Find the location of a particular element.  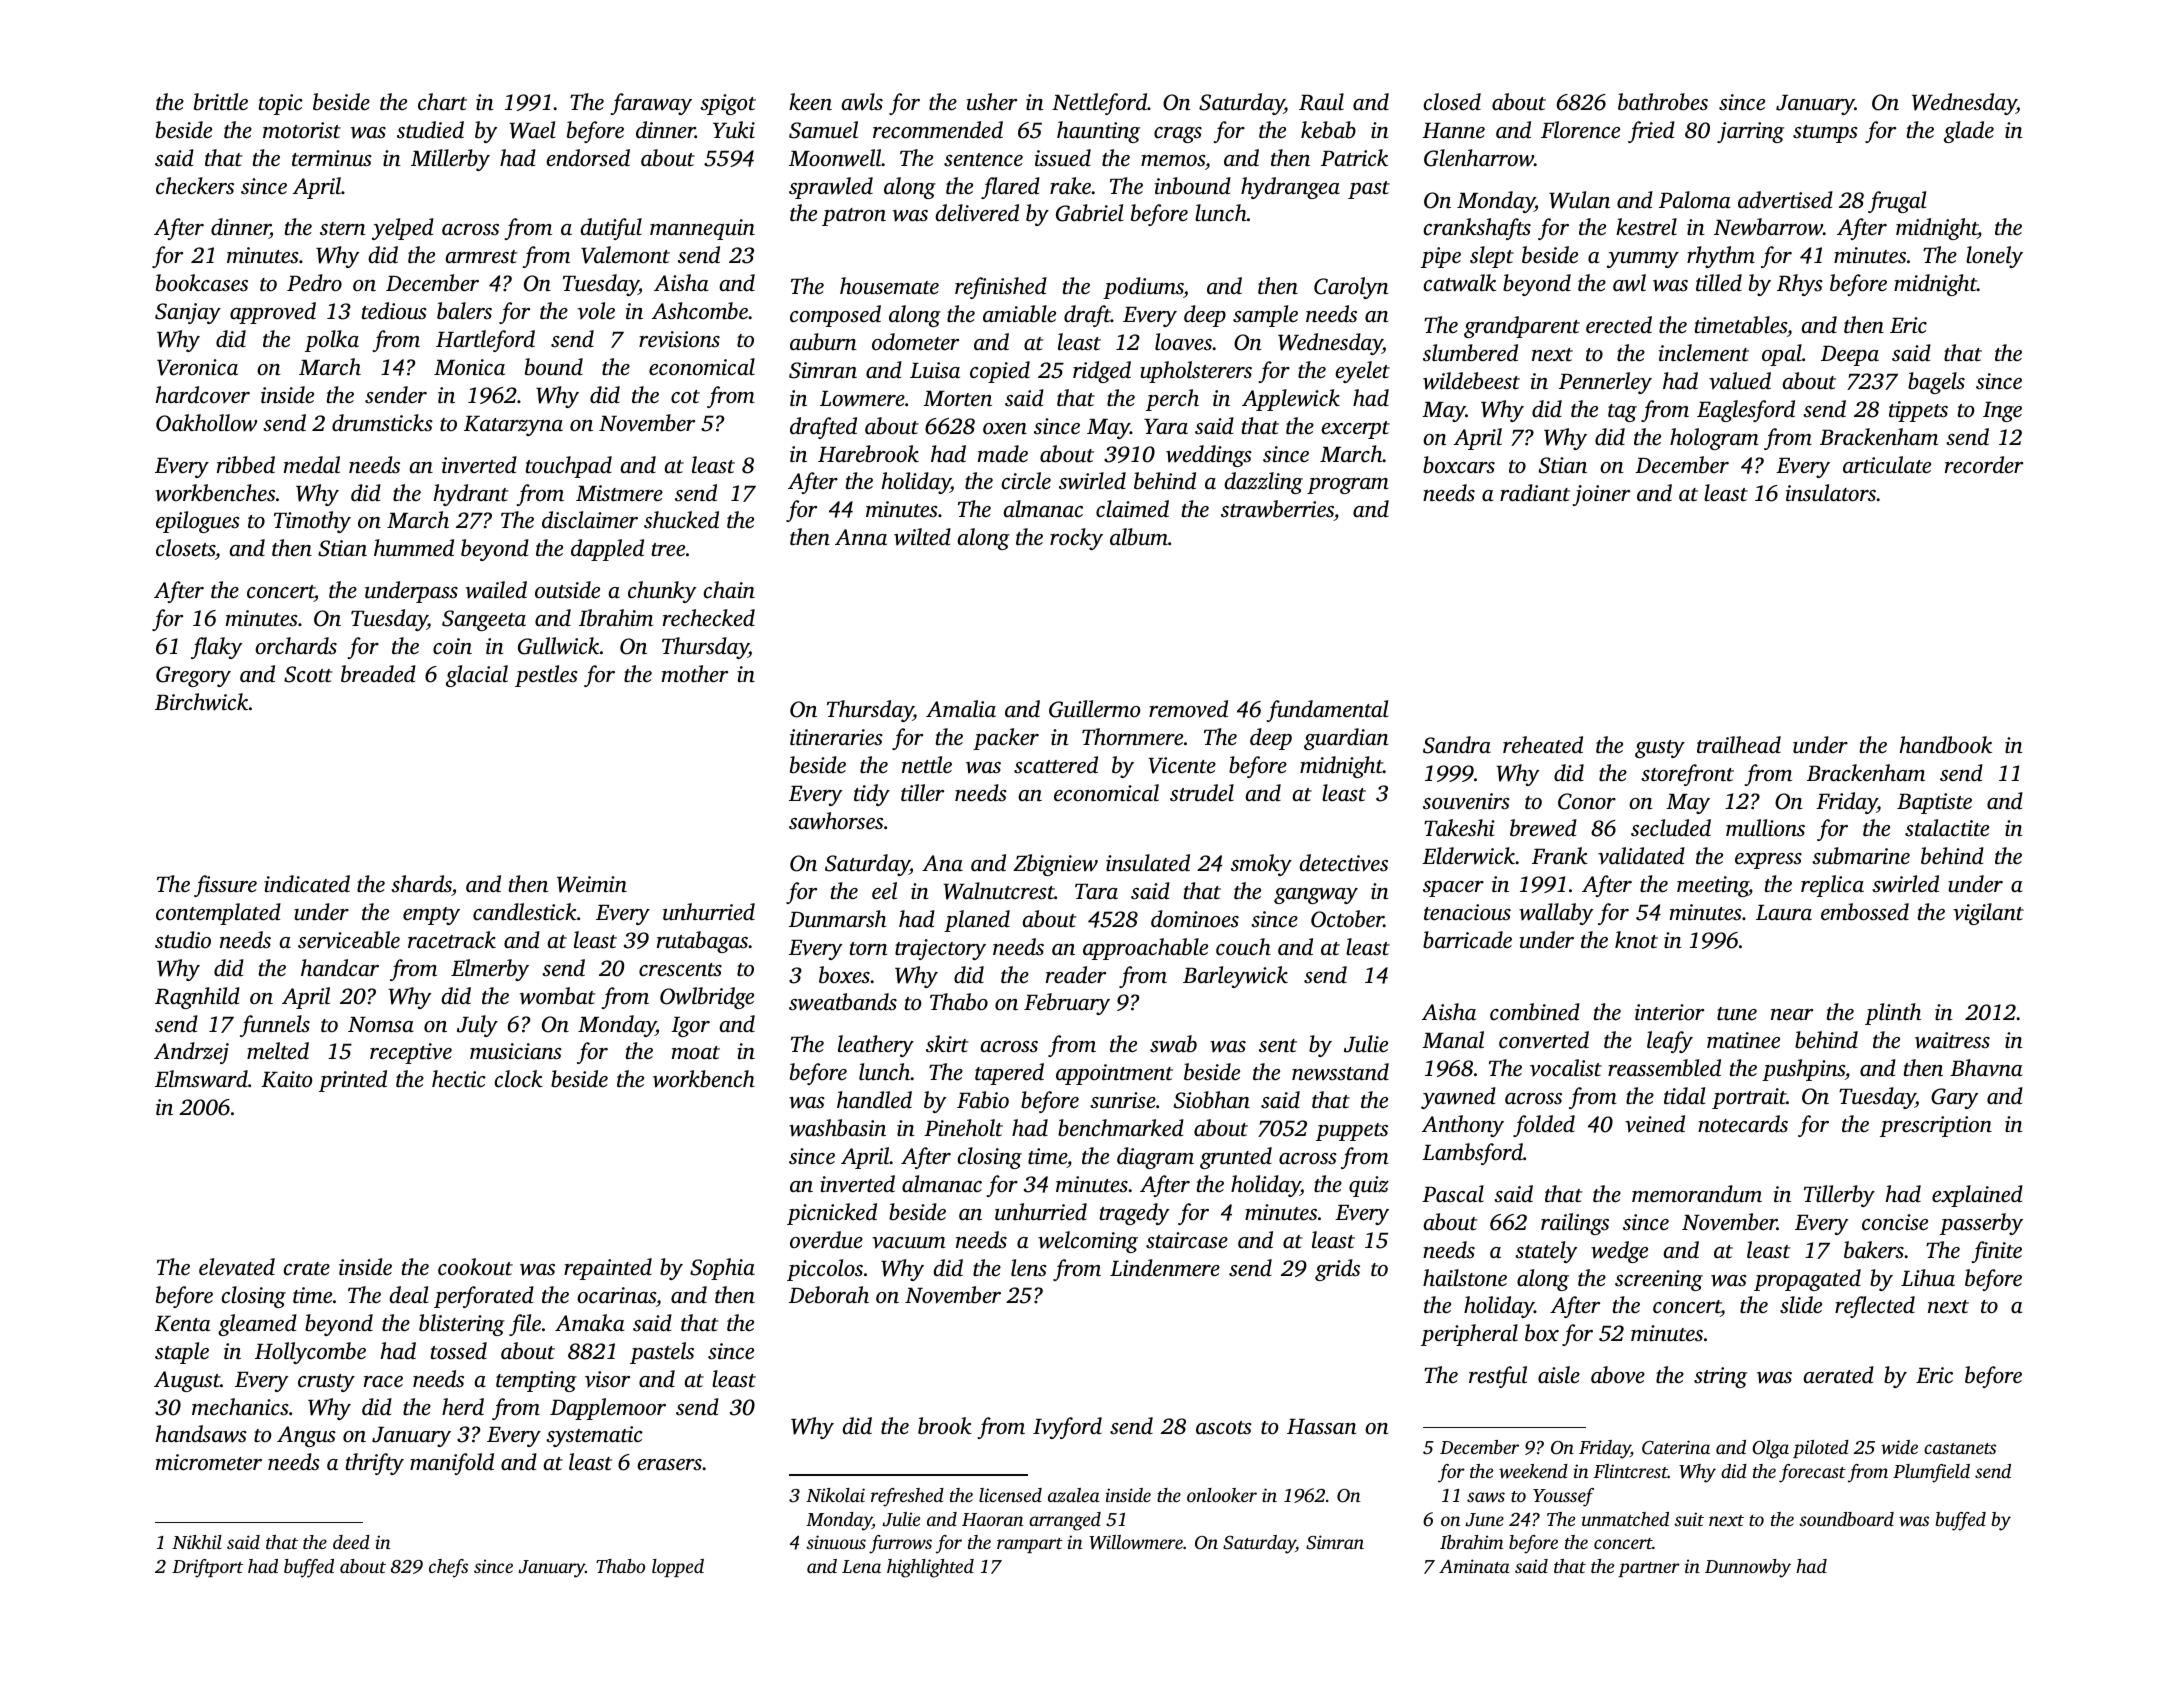

terminus is located at coordinates (332, 158).
